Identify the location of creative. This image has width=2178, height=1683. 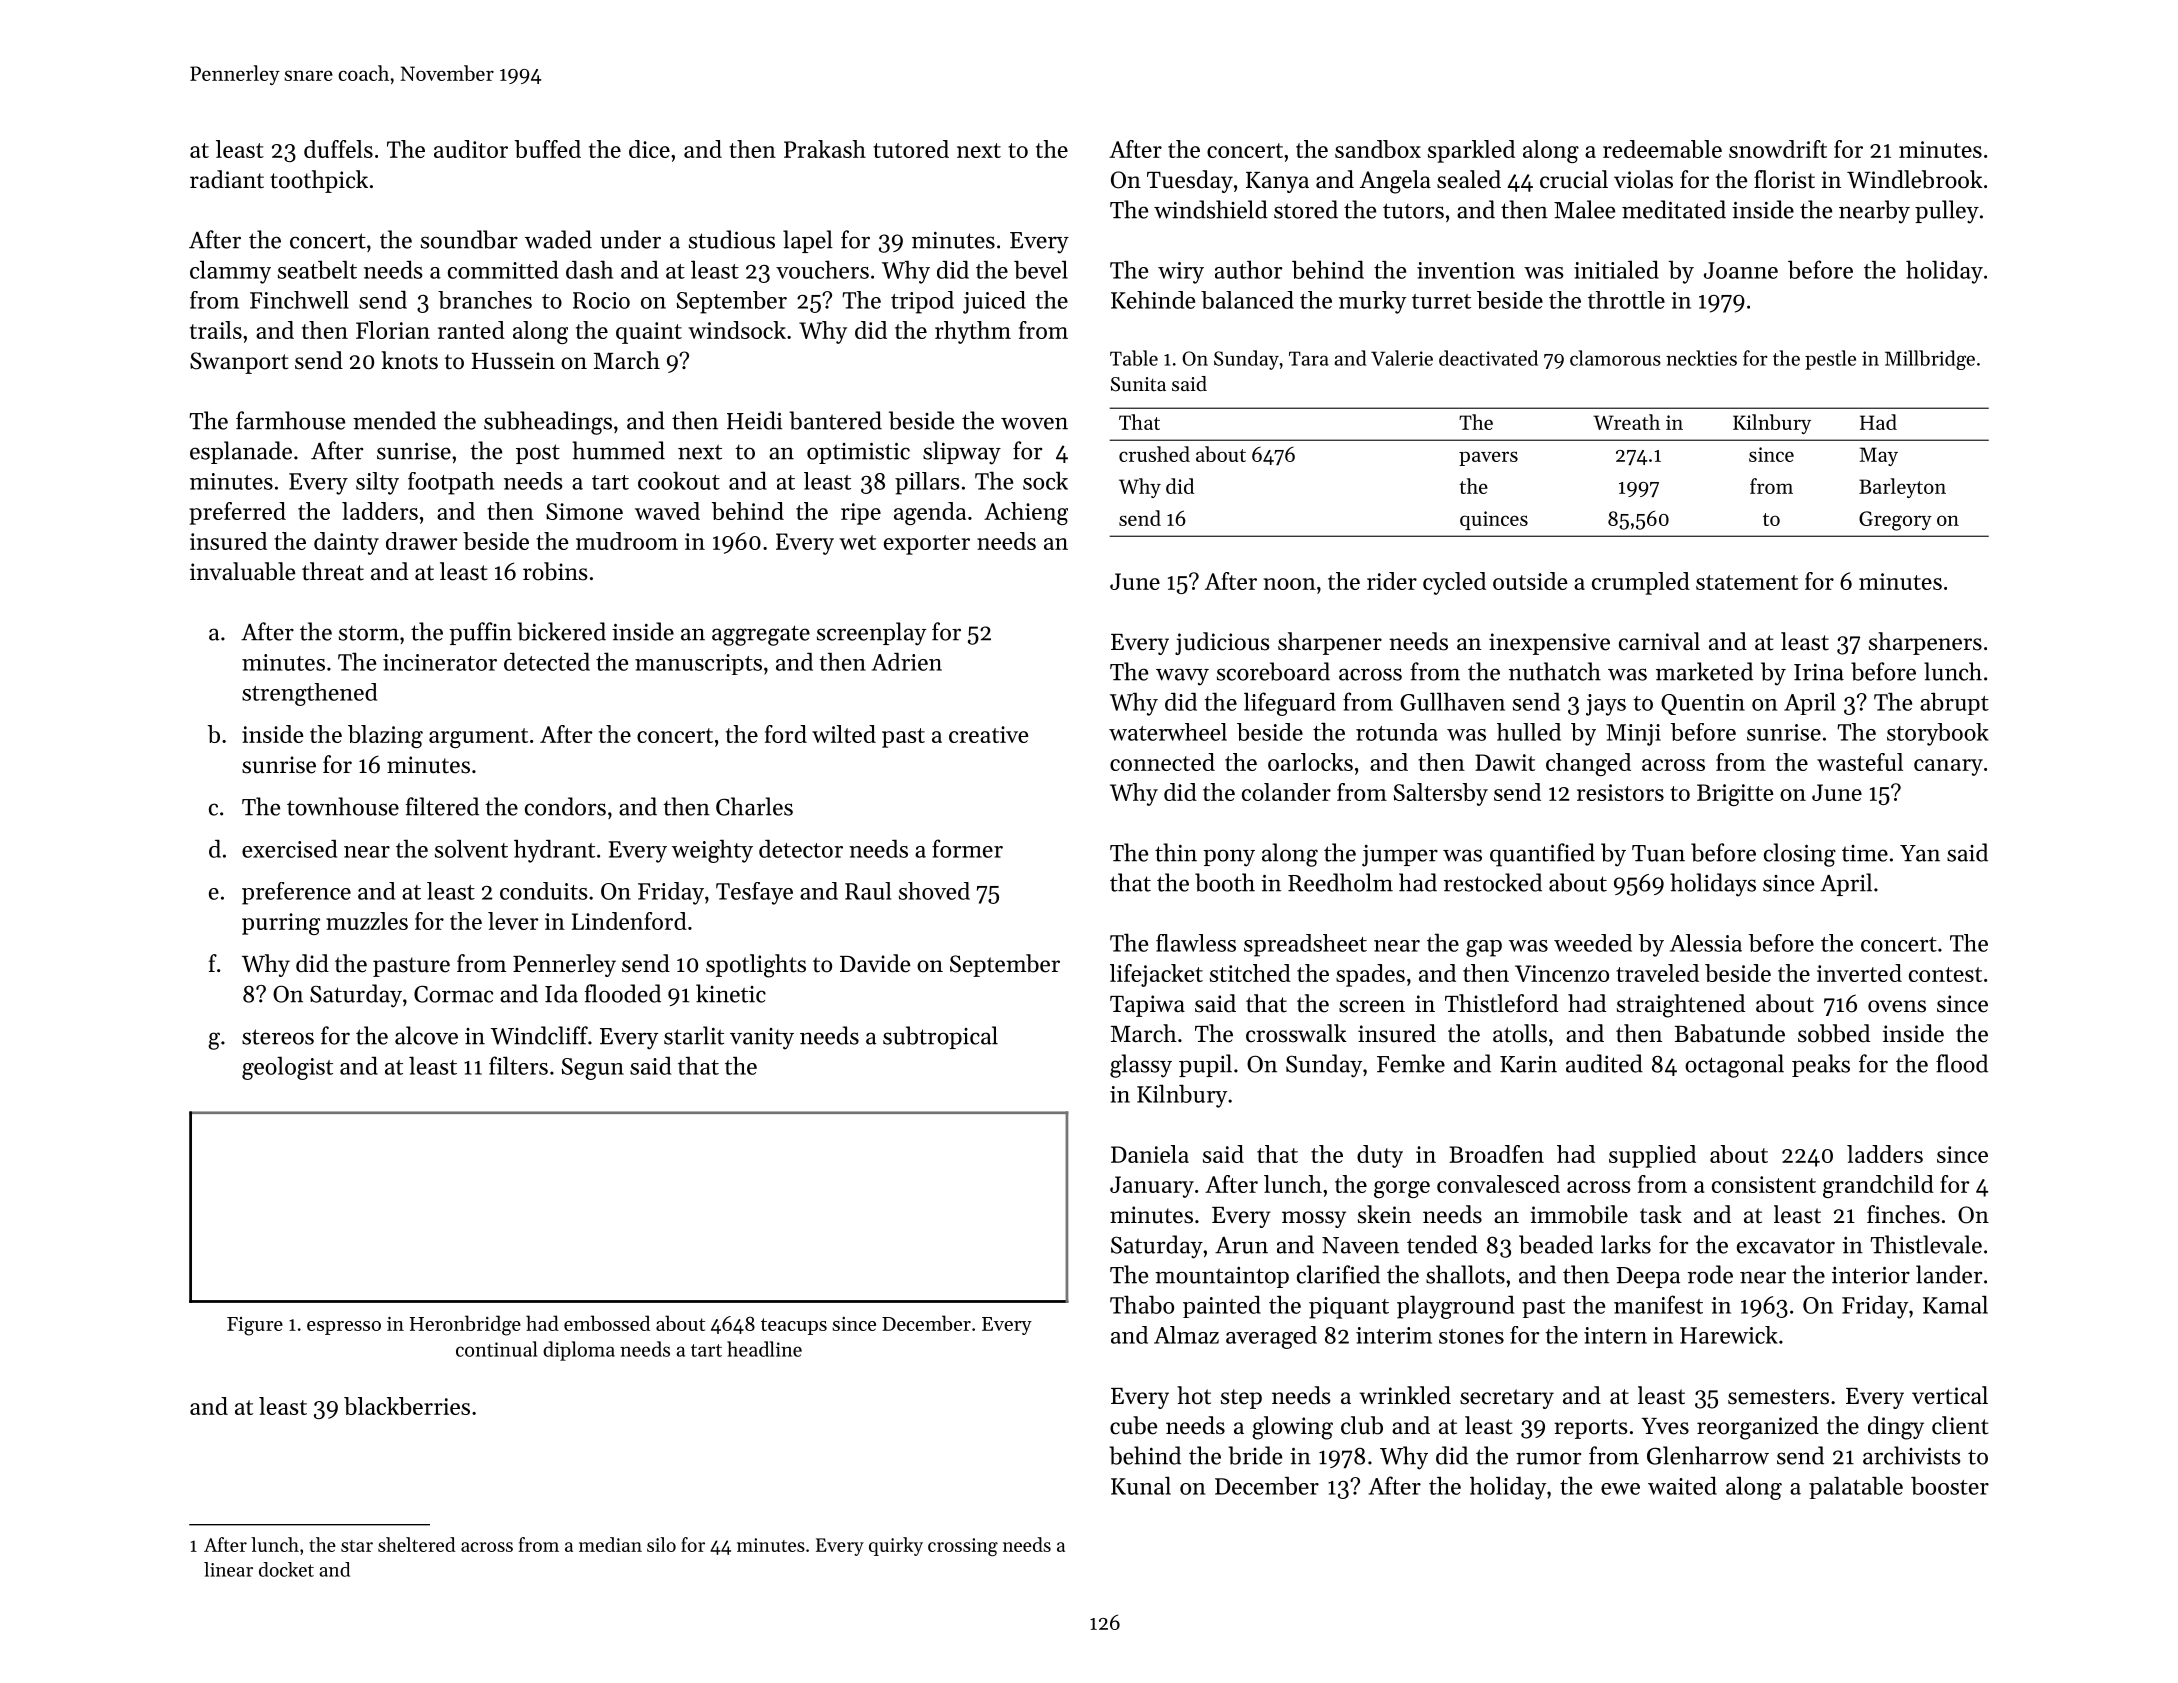
(988, 734).
